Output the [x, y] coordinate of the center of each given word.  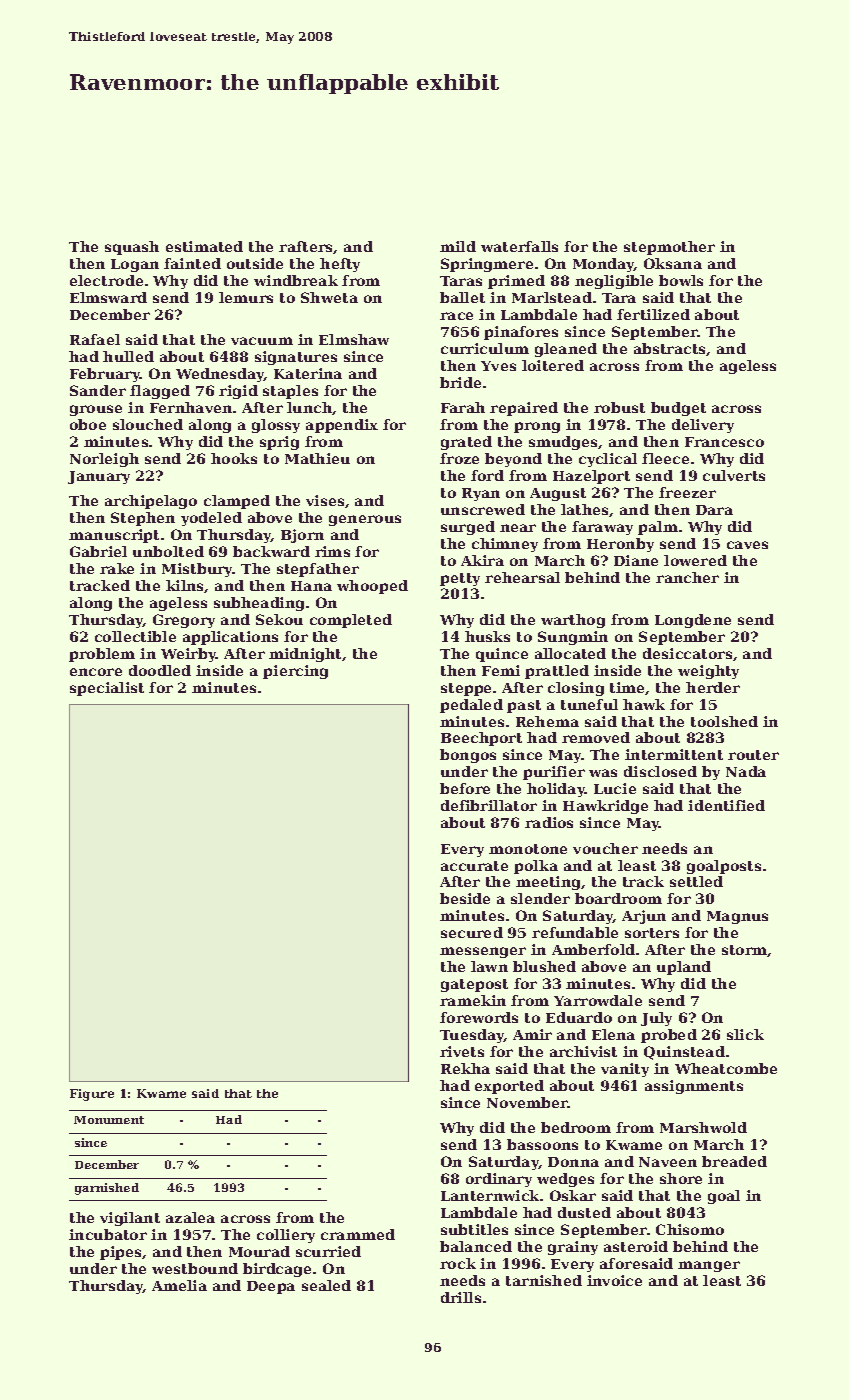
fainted [192, 263]
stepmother [669, 248]
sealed [326, 1285]
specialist [107, 689]
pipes [120, 1253]
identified [726, 805]
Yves [498, 366]
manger [709, 1266]
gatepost [474, 985]
